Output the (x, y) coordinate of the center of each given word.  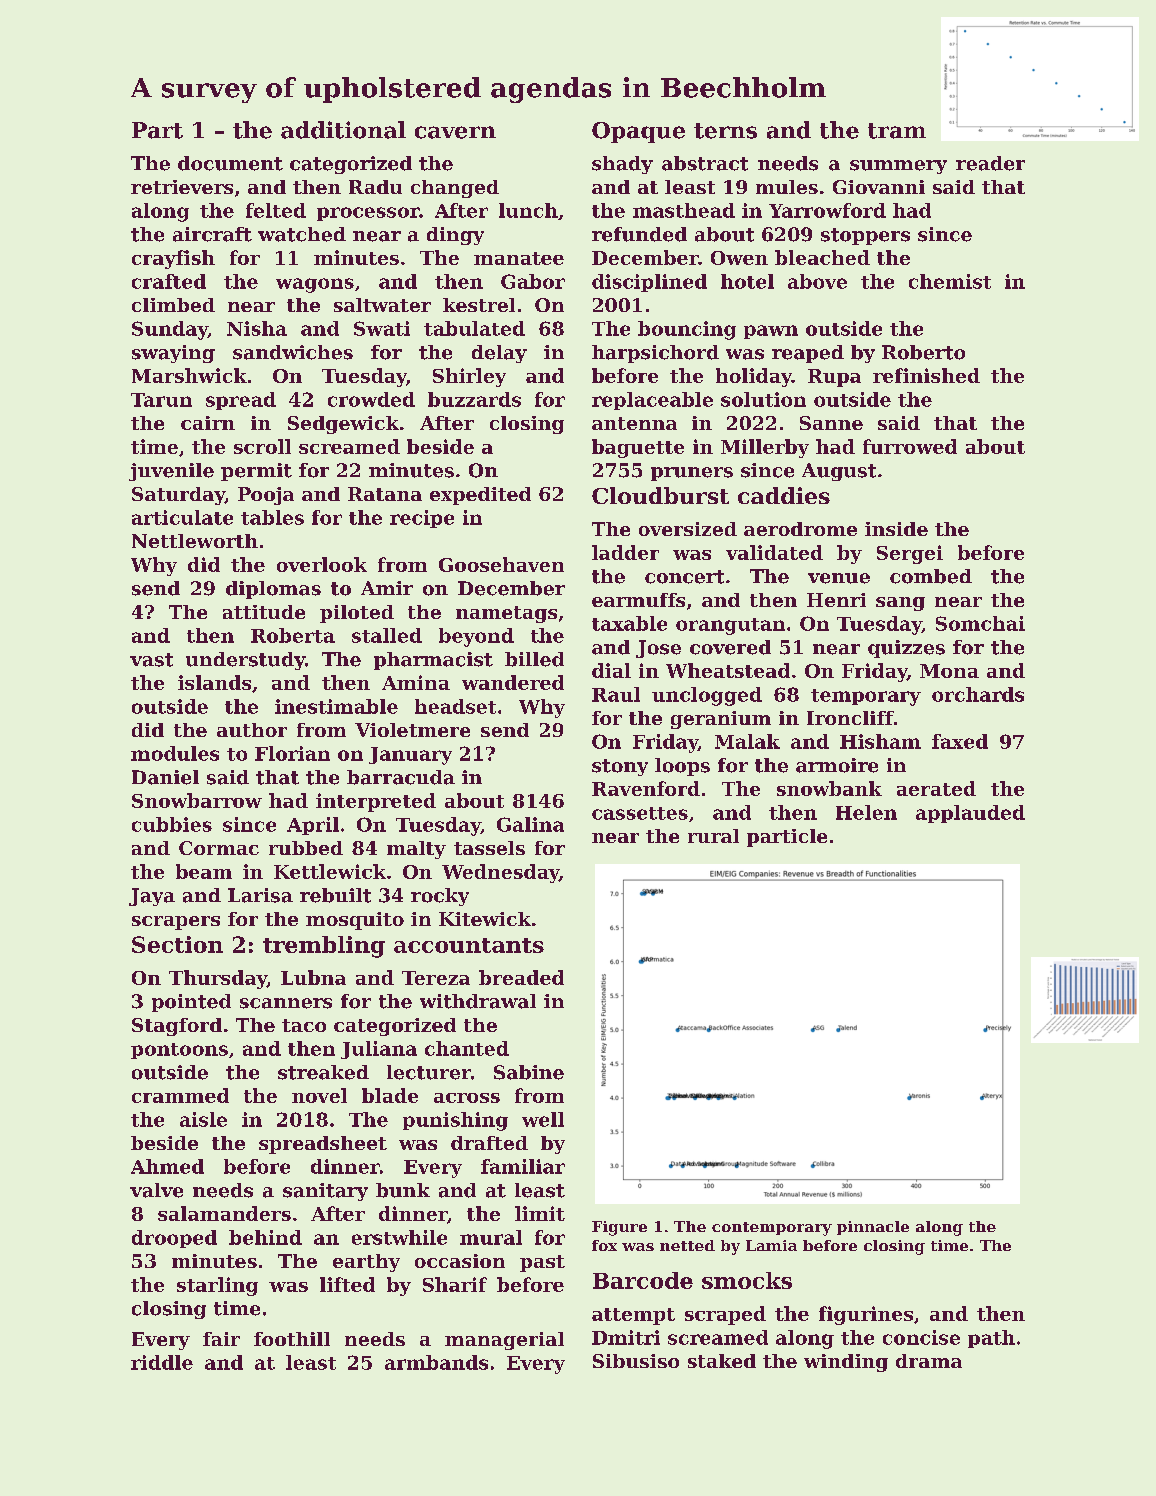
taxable (629, 623)
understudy (245, 661)
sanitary (325, 1192)
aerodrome (800, 529)
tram (897, 131)
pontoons (179, 1051)
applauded (970, 814)
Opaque (638, 132)
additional (343, 130)
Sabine (529, 1072)
